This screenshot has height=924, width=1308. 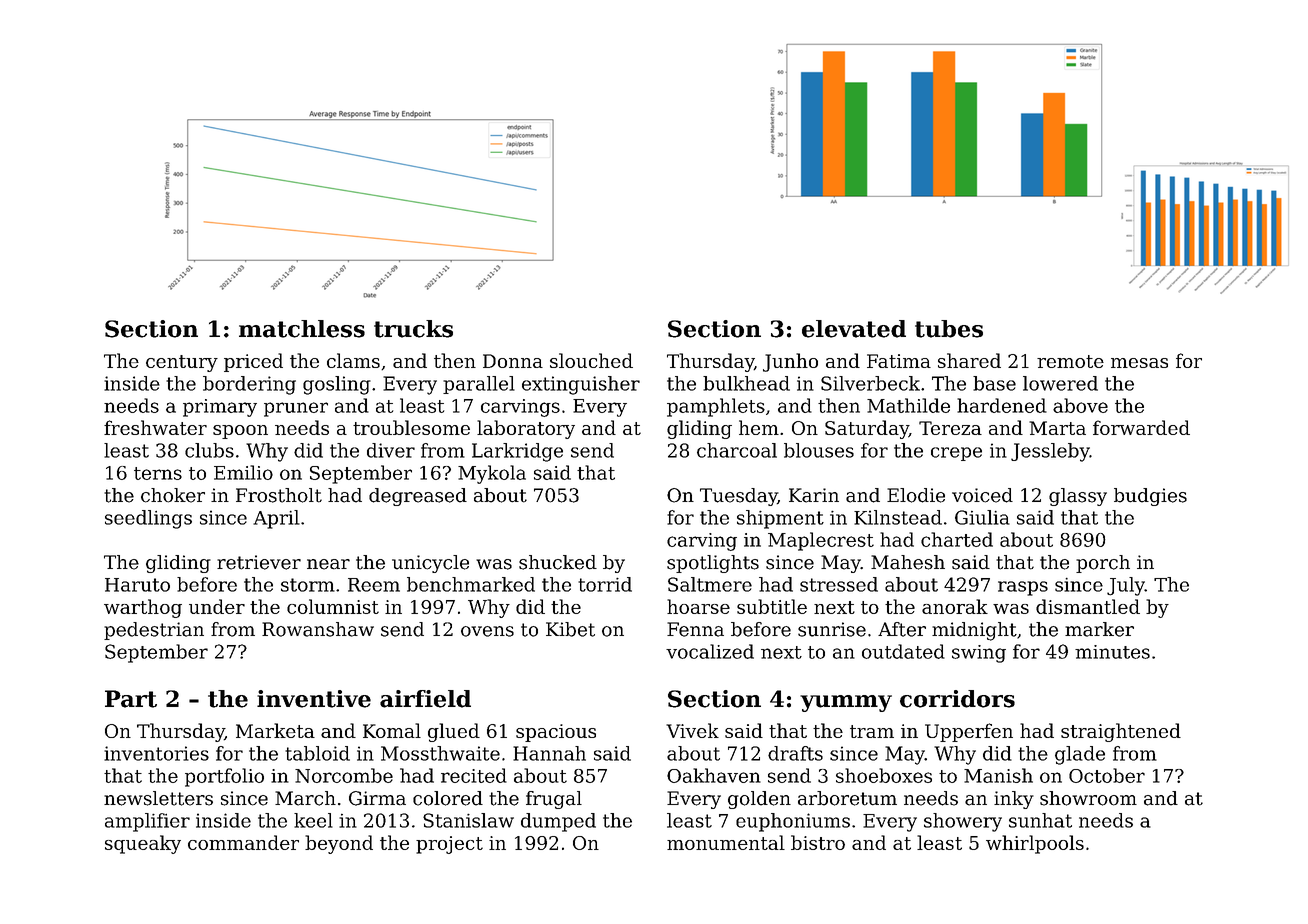 I want to click on project, so click(x=449, y=845).
